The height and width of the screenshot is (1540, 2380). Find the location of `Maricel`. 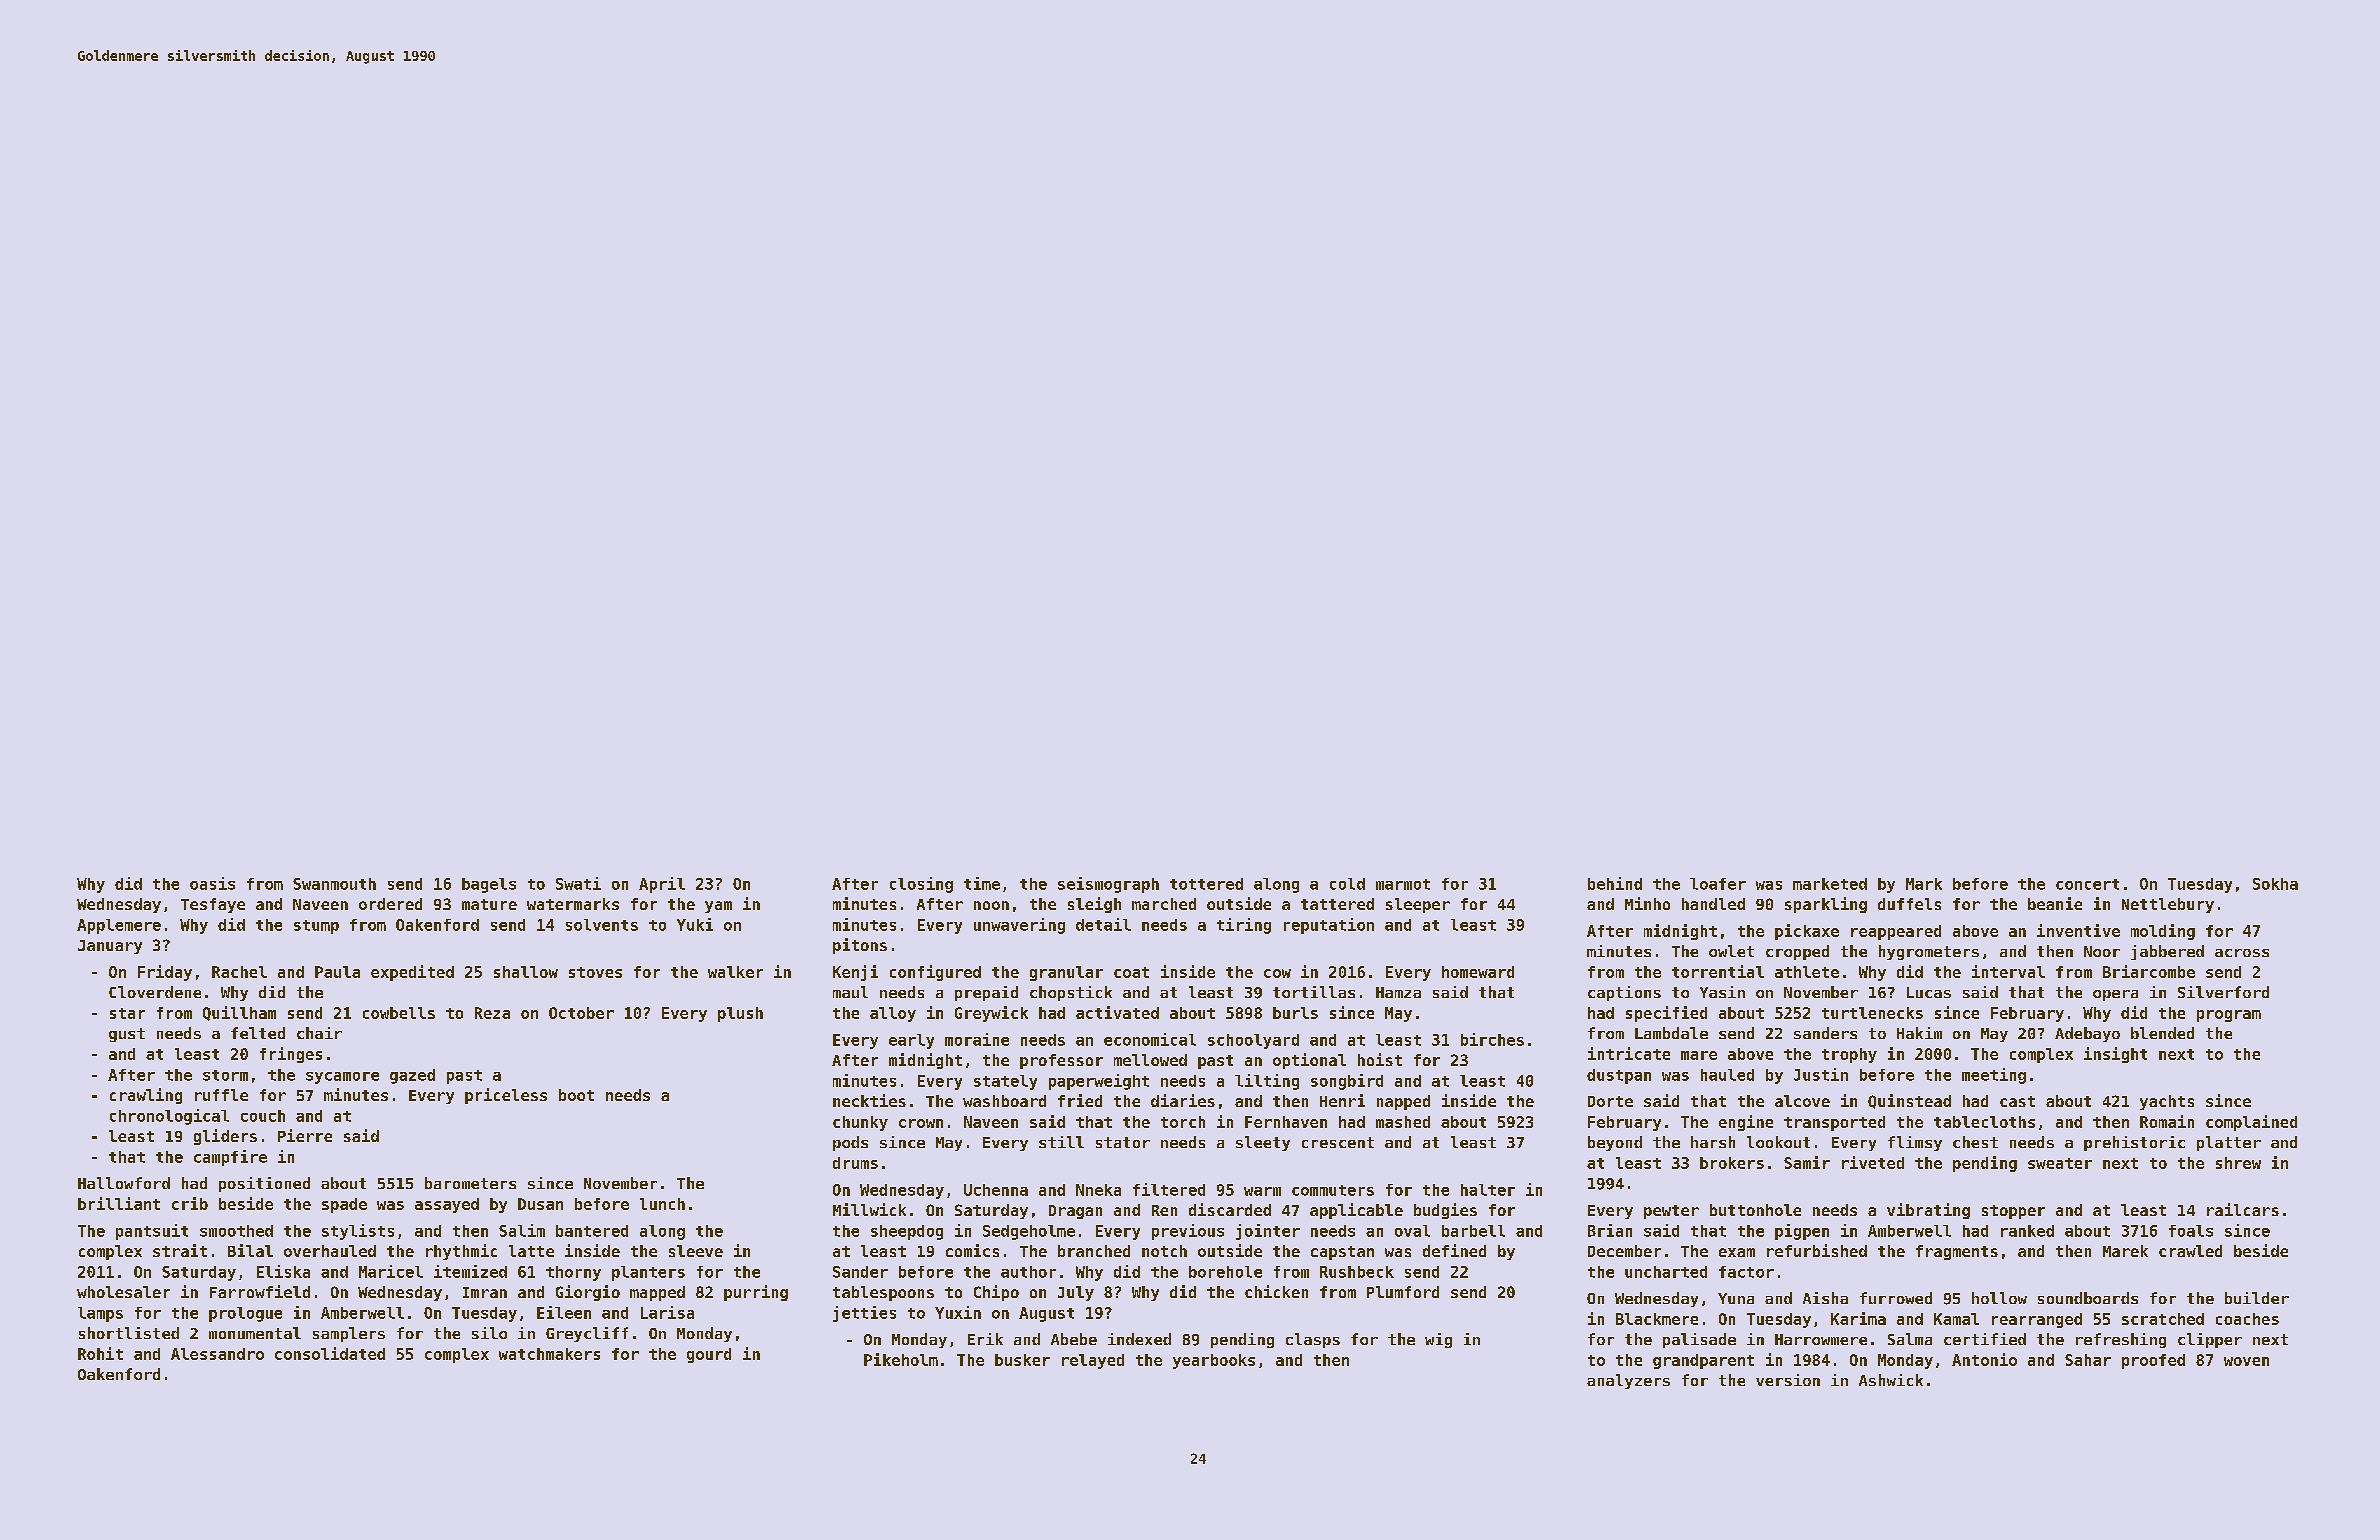

Maricel is located at coordinates (391, 1271).
